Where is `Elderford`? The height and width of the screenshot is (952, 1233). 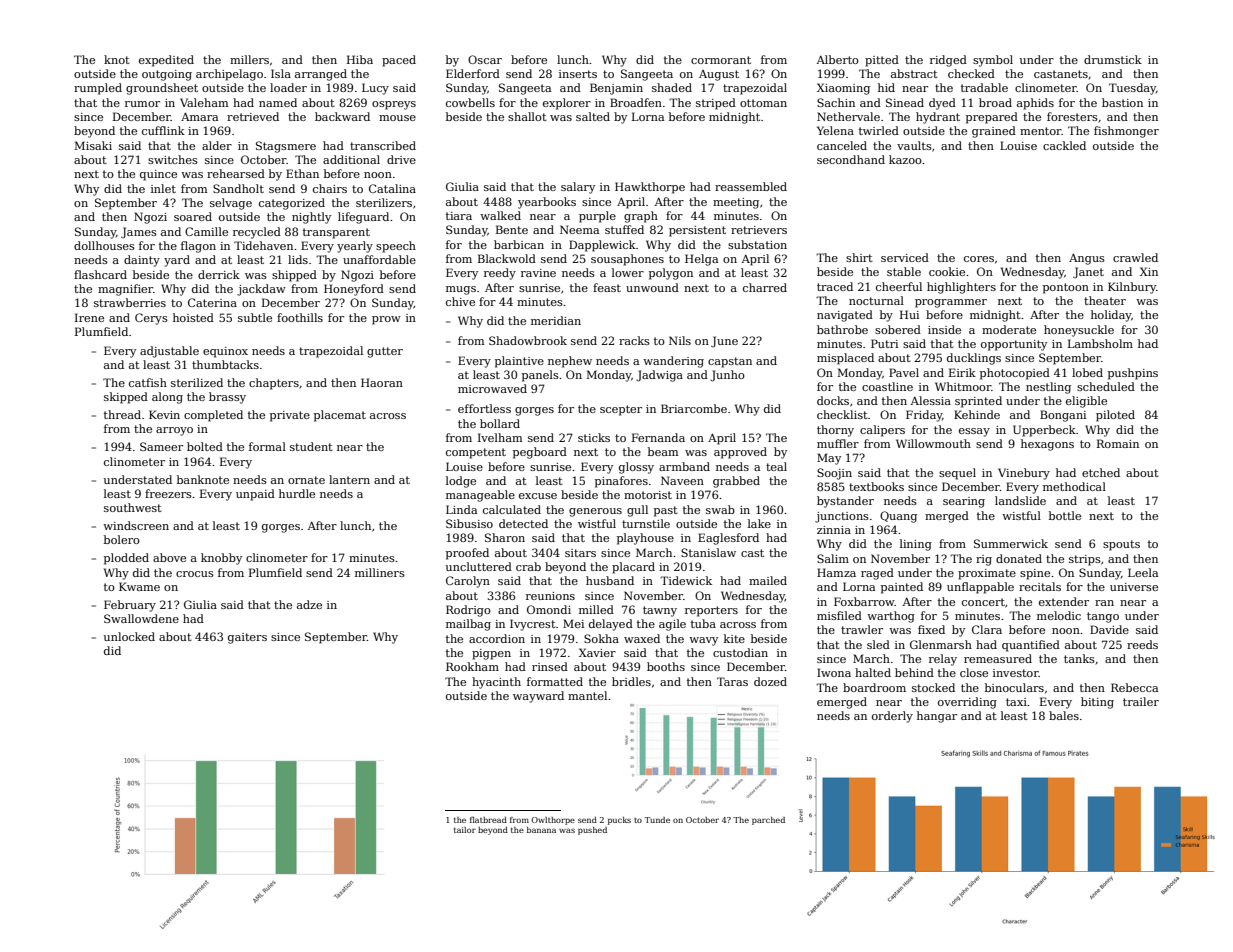 Elderford is located at coordinates (473, 73).
